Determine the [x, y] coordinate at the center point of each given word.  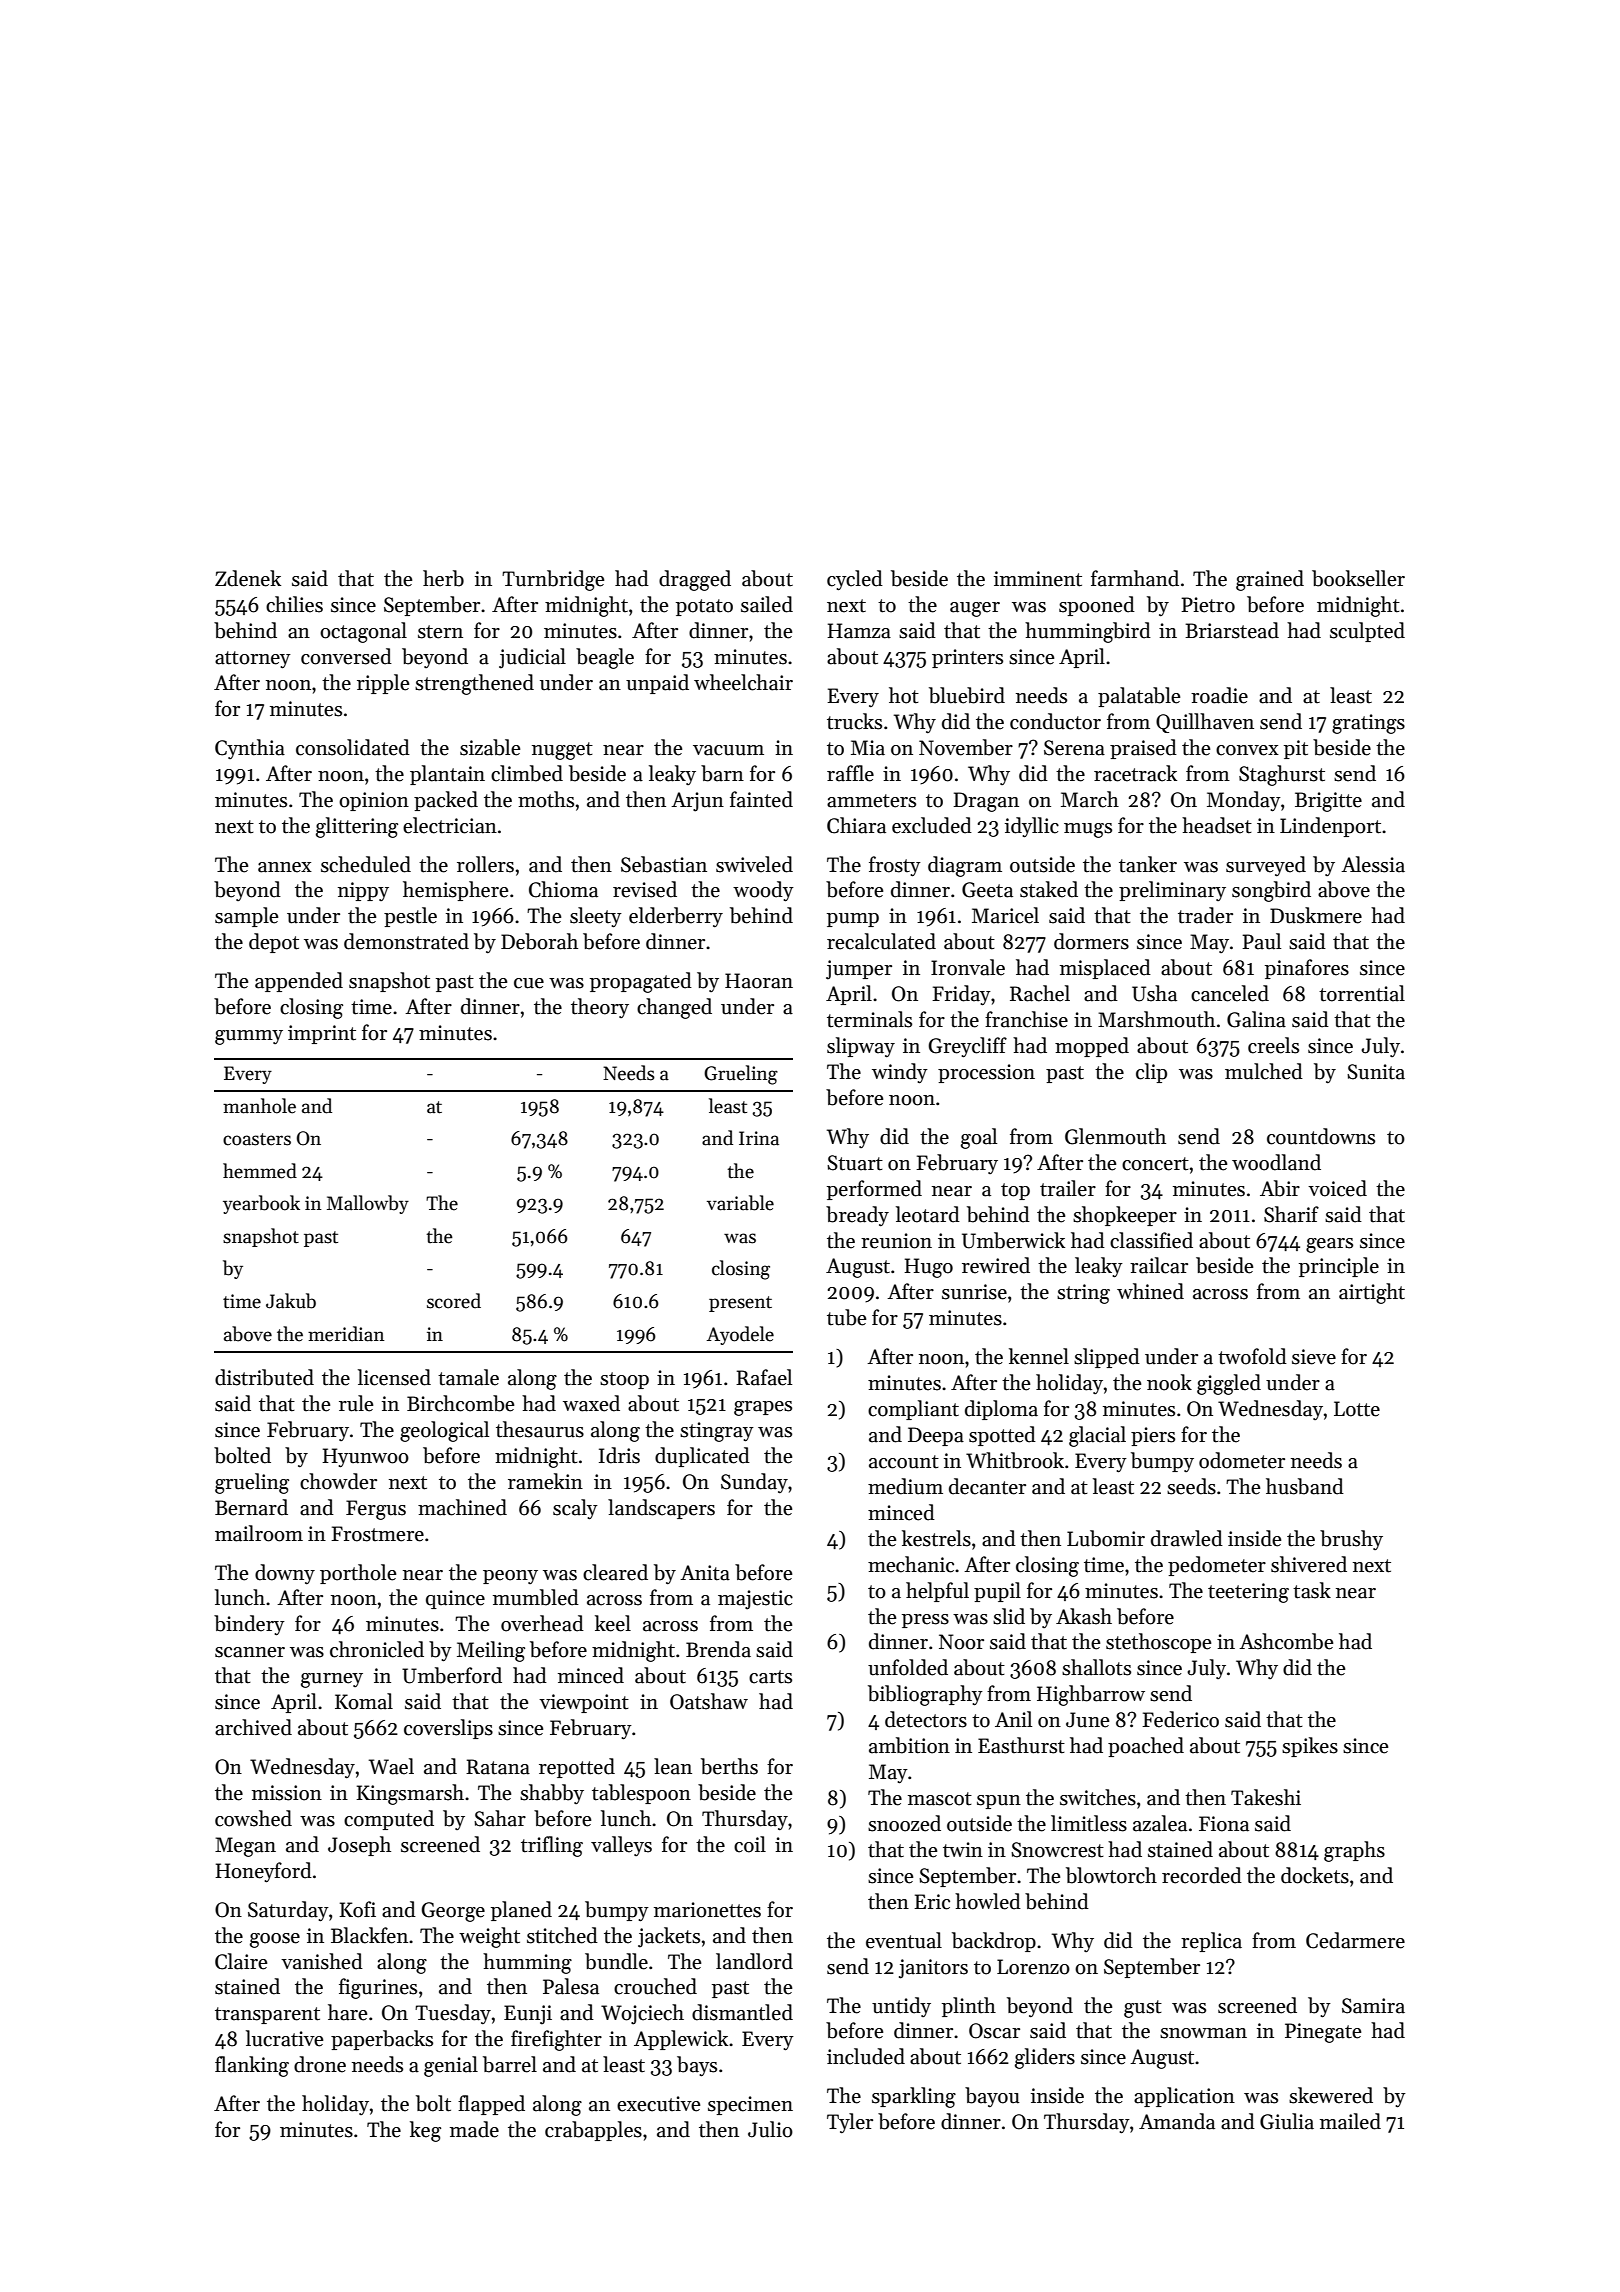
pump [853, 920]
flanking [252, 2066]
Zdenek [248, 578]
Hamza [859, 631]
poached [1146, 1747]
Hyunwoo [365, 1458]
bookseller [1358, 578]
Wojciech [642, 2014]
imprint [322, 1034]
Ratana [498, 1767]
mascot [940, 1799]
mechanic [911, 1564]
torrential [1362, 993]
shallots [1096, 1667]
